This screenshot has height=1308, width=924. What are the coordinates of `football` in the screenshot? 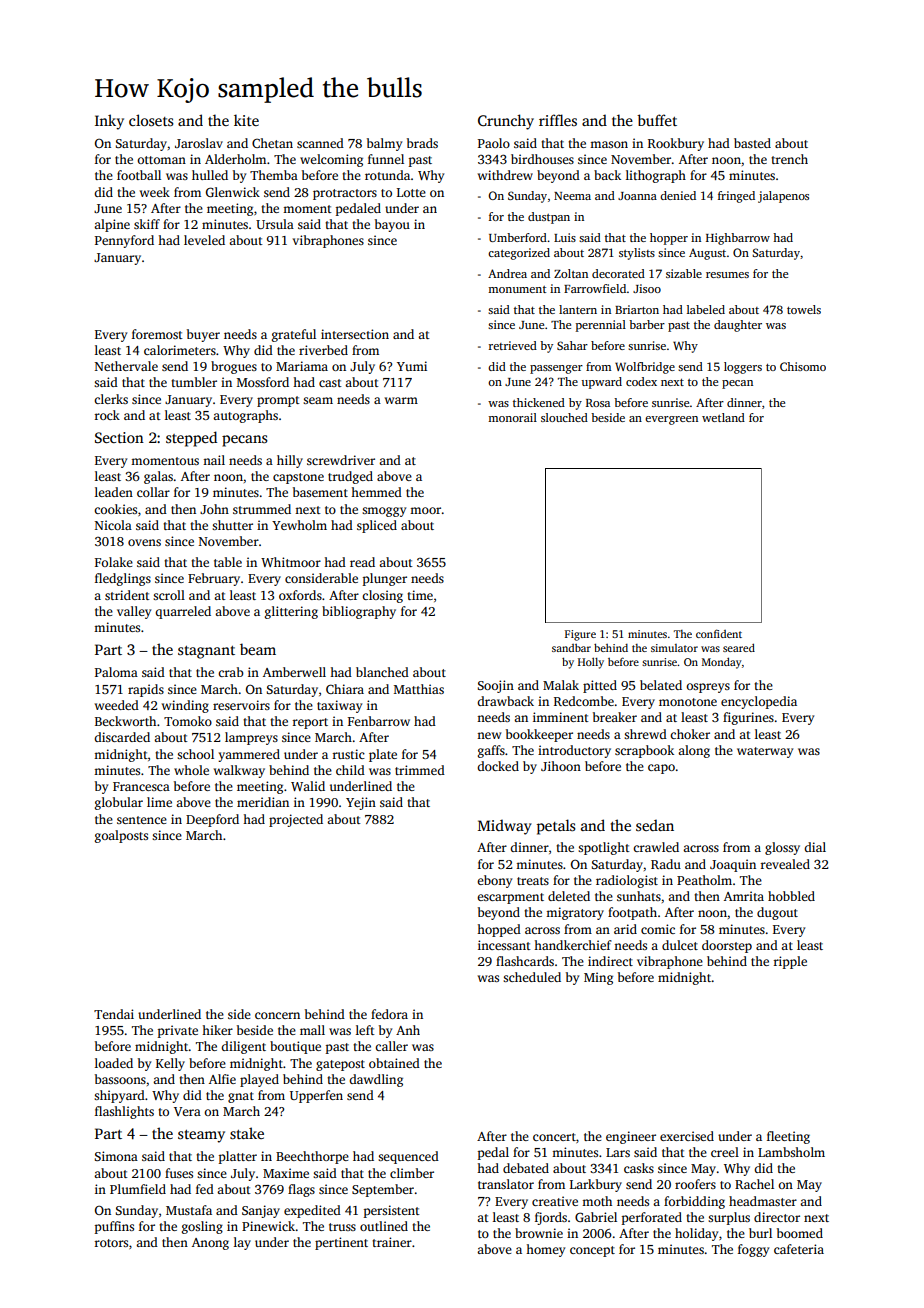 It's located at (139, 175).
